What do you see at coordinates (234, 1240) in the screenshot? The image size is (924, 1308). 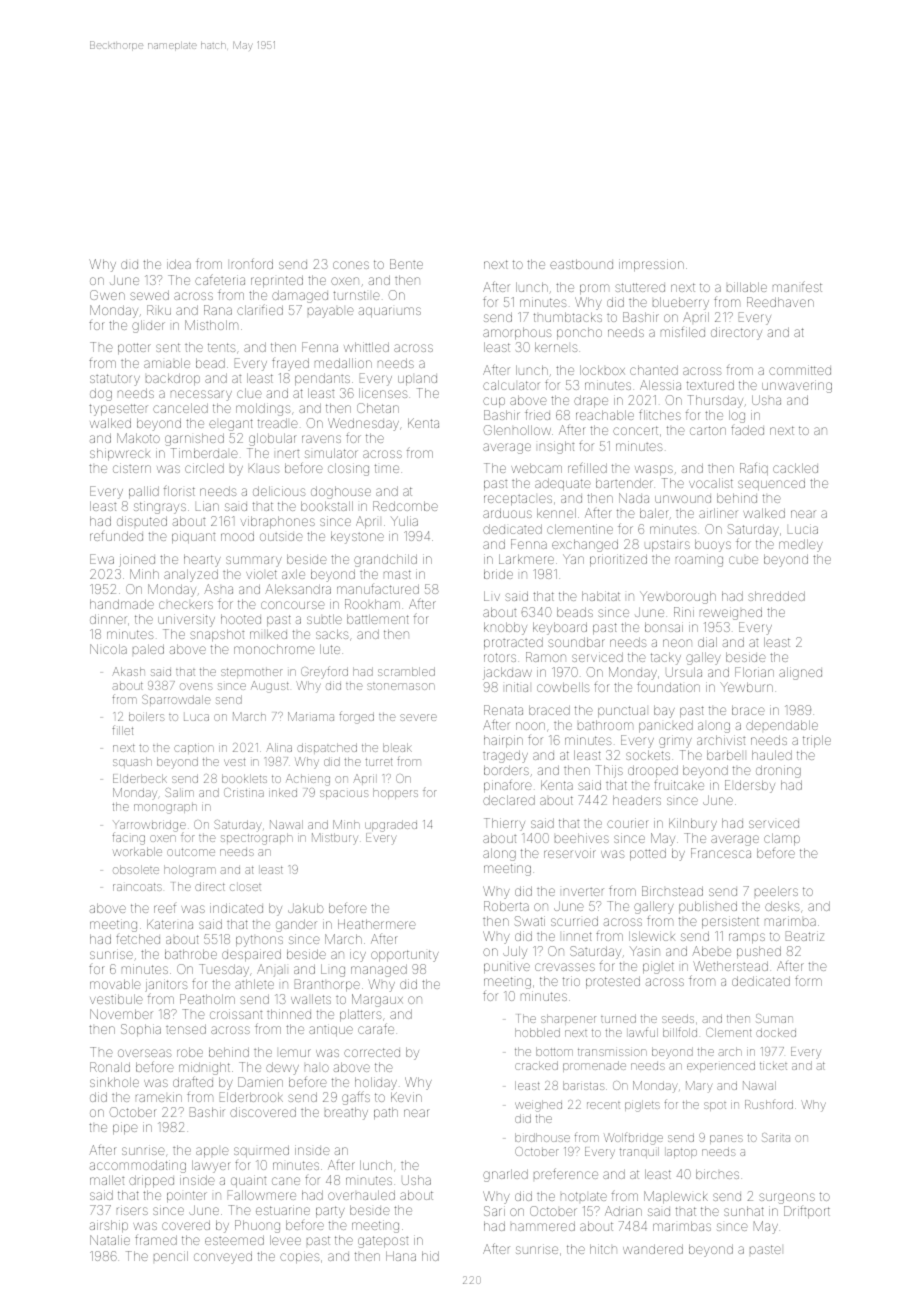 I see `esteemed` at bounding box center [234, 1240].
